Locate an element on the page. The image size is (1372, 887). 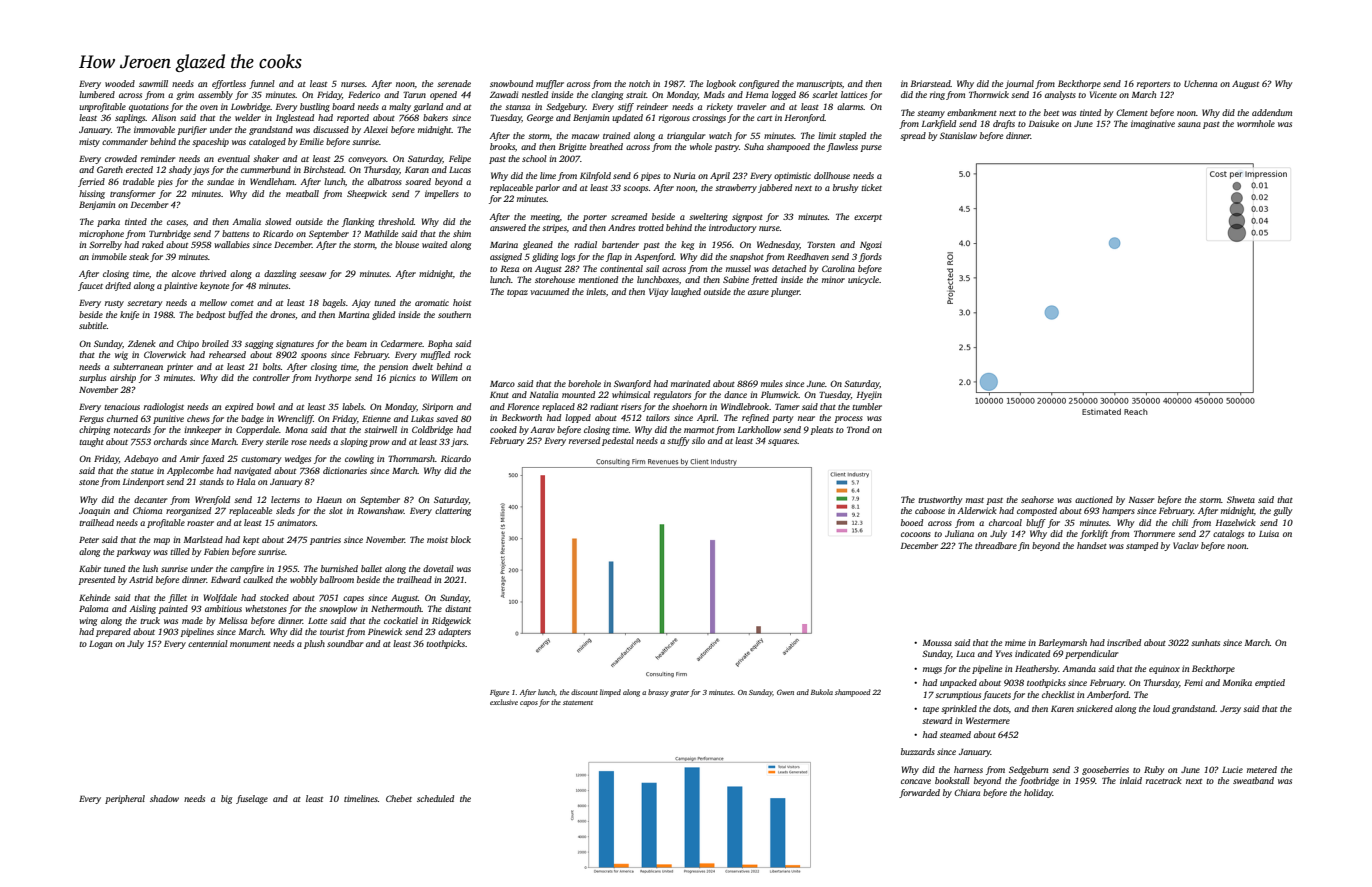
nestled is located at coordinates (535, 94).
